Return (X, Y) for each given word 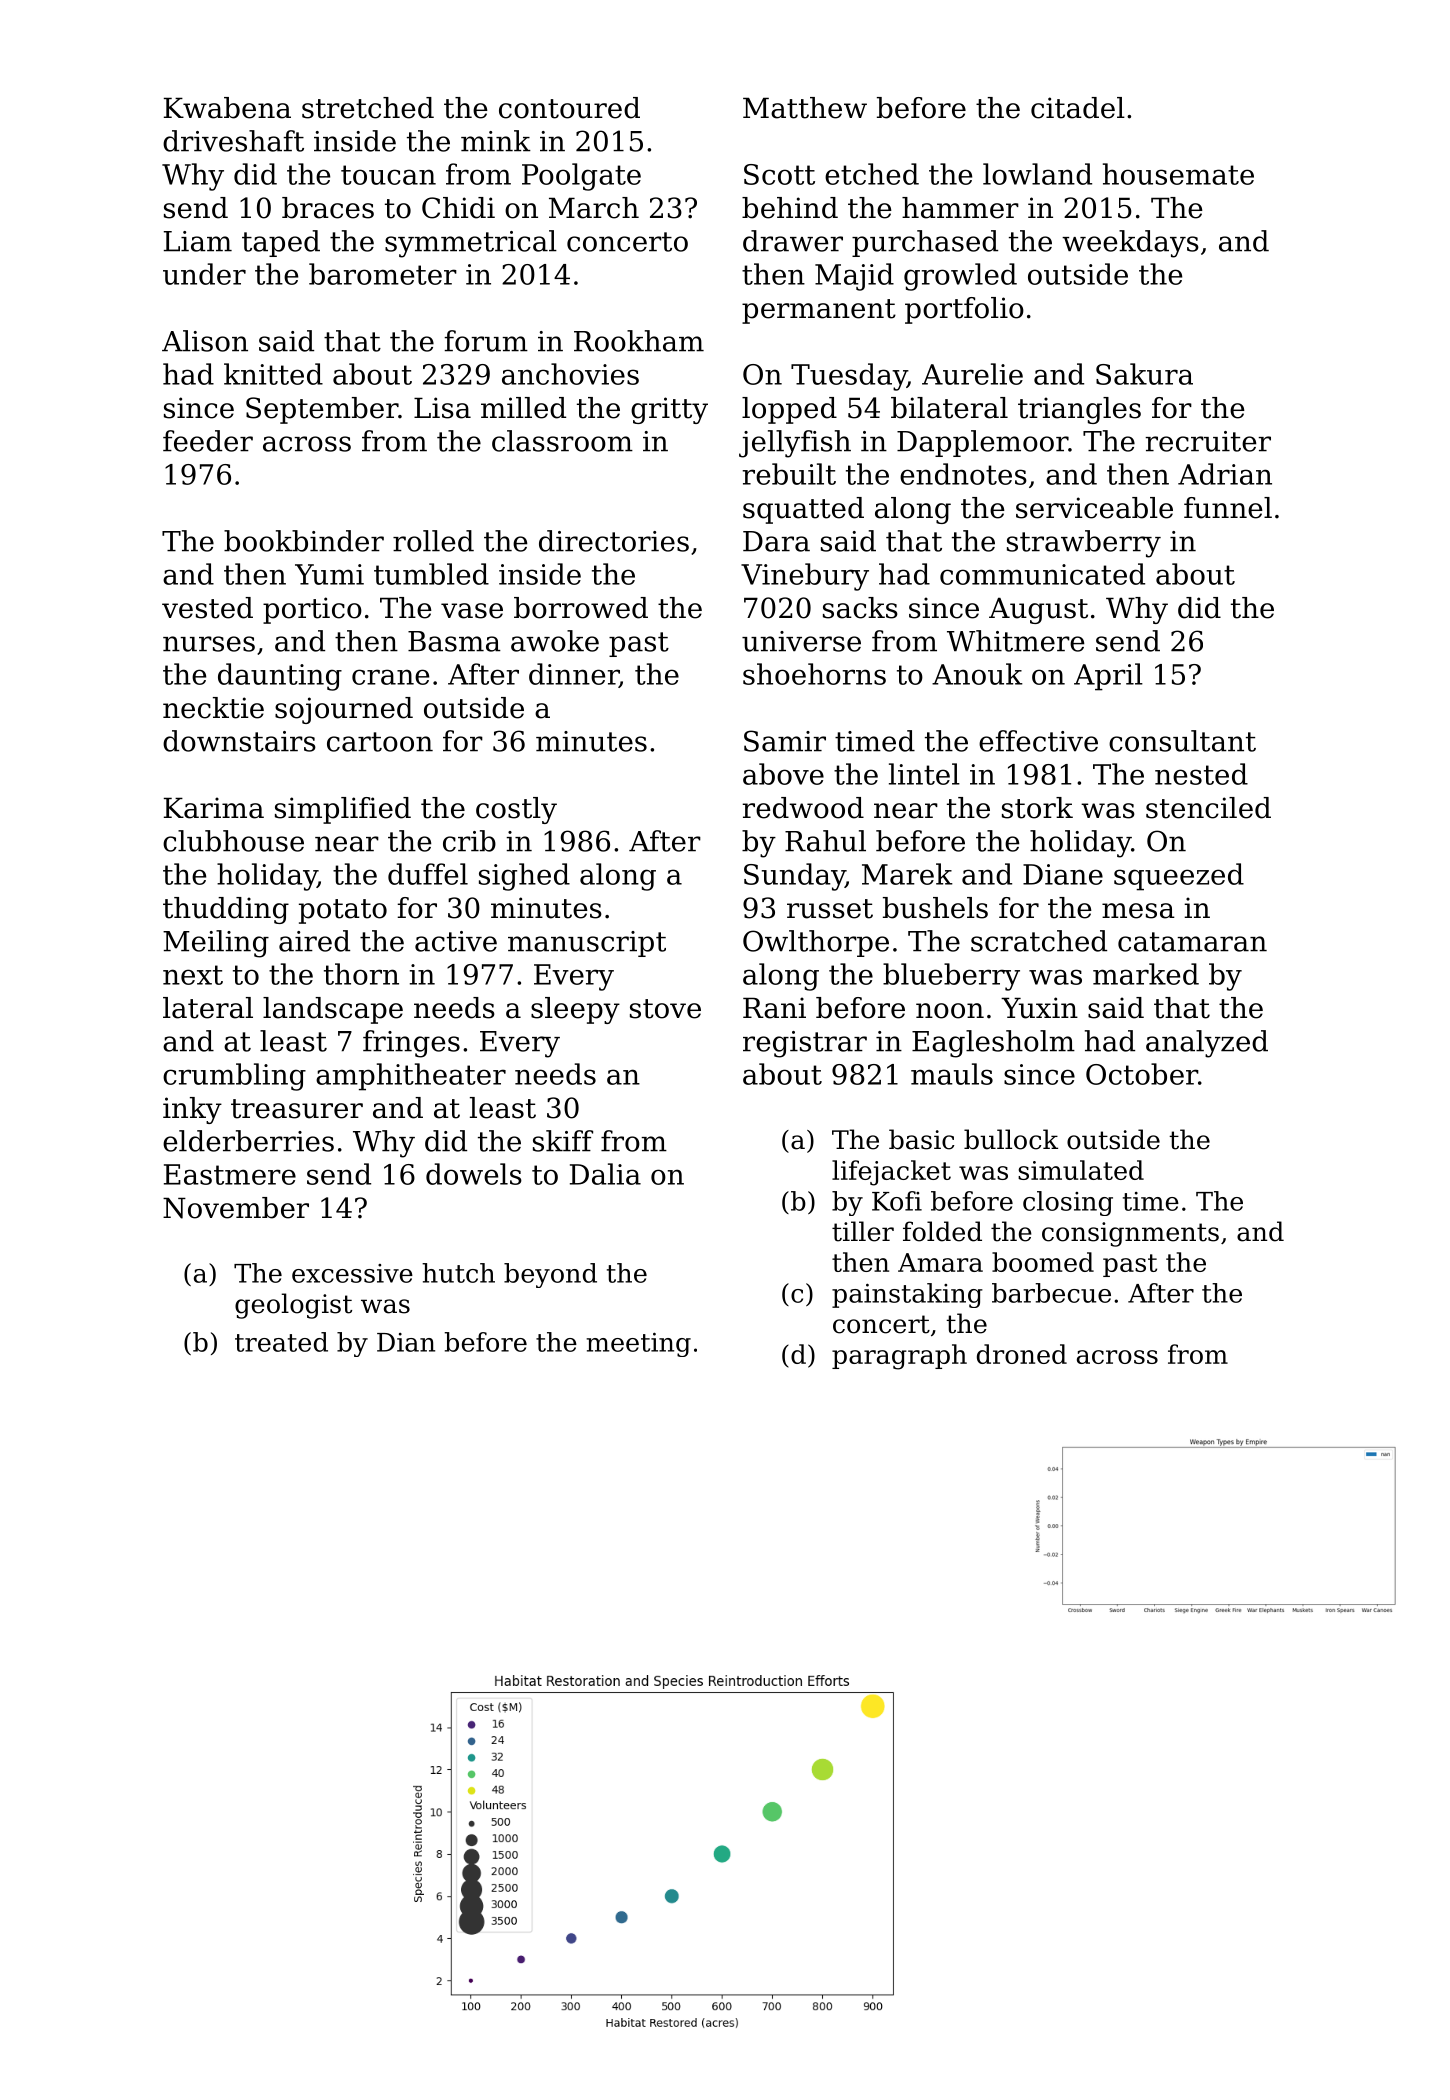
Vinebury (805, 577)
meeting (638, 1344)
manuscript (587, 944)
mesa (1138, 911)
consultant (1182, 741)
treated (281, 1342)
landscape (333, 1010)
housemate (1178, 174)
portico (312, 610)
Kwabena (227, 108)
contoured (569, 108)
